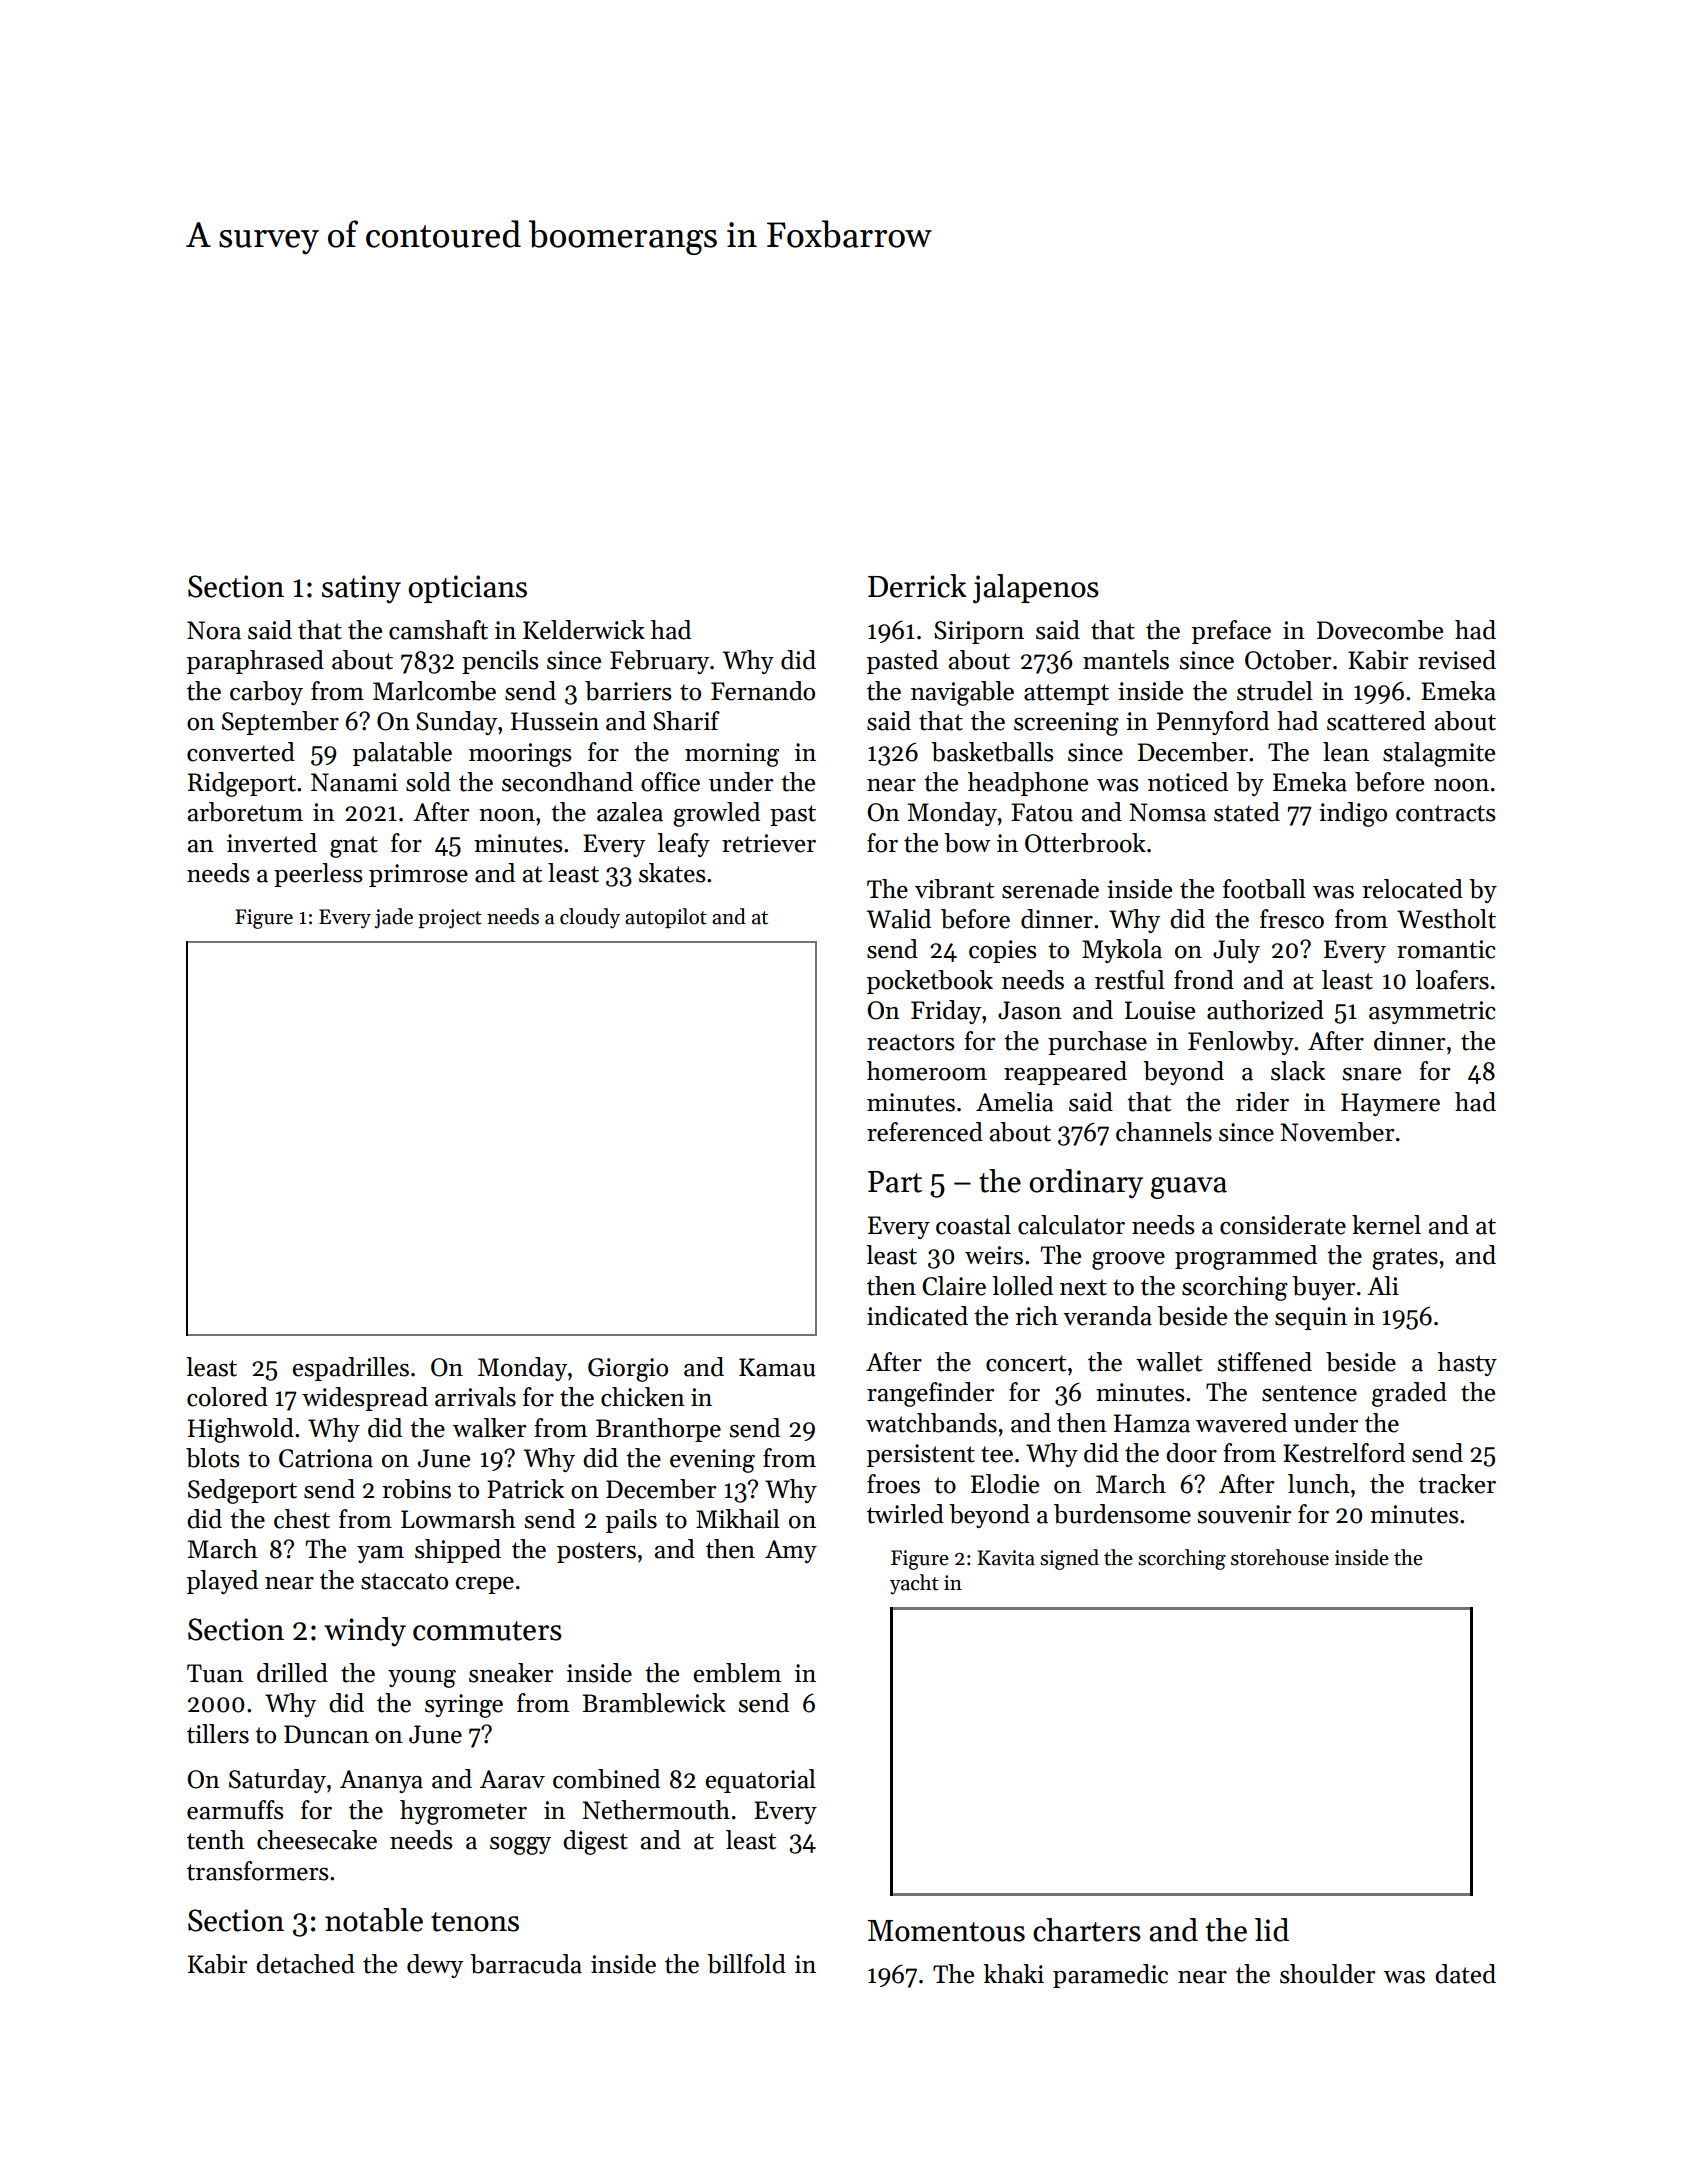  What do you see at coordinates (895, 1182) in the page?
I see `Part` at bounding box center [895, 1182].
